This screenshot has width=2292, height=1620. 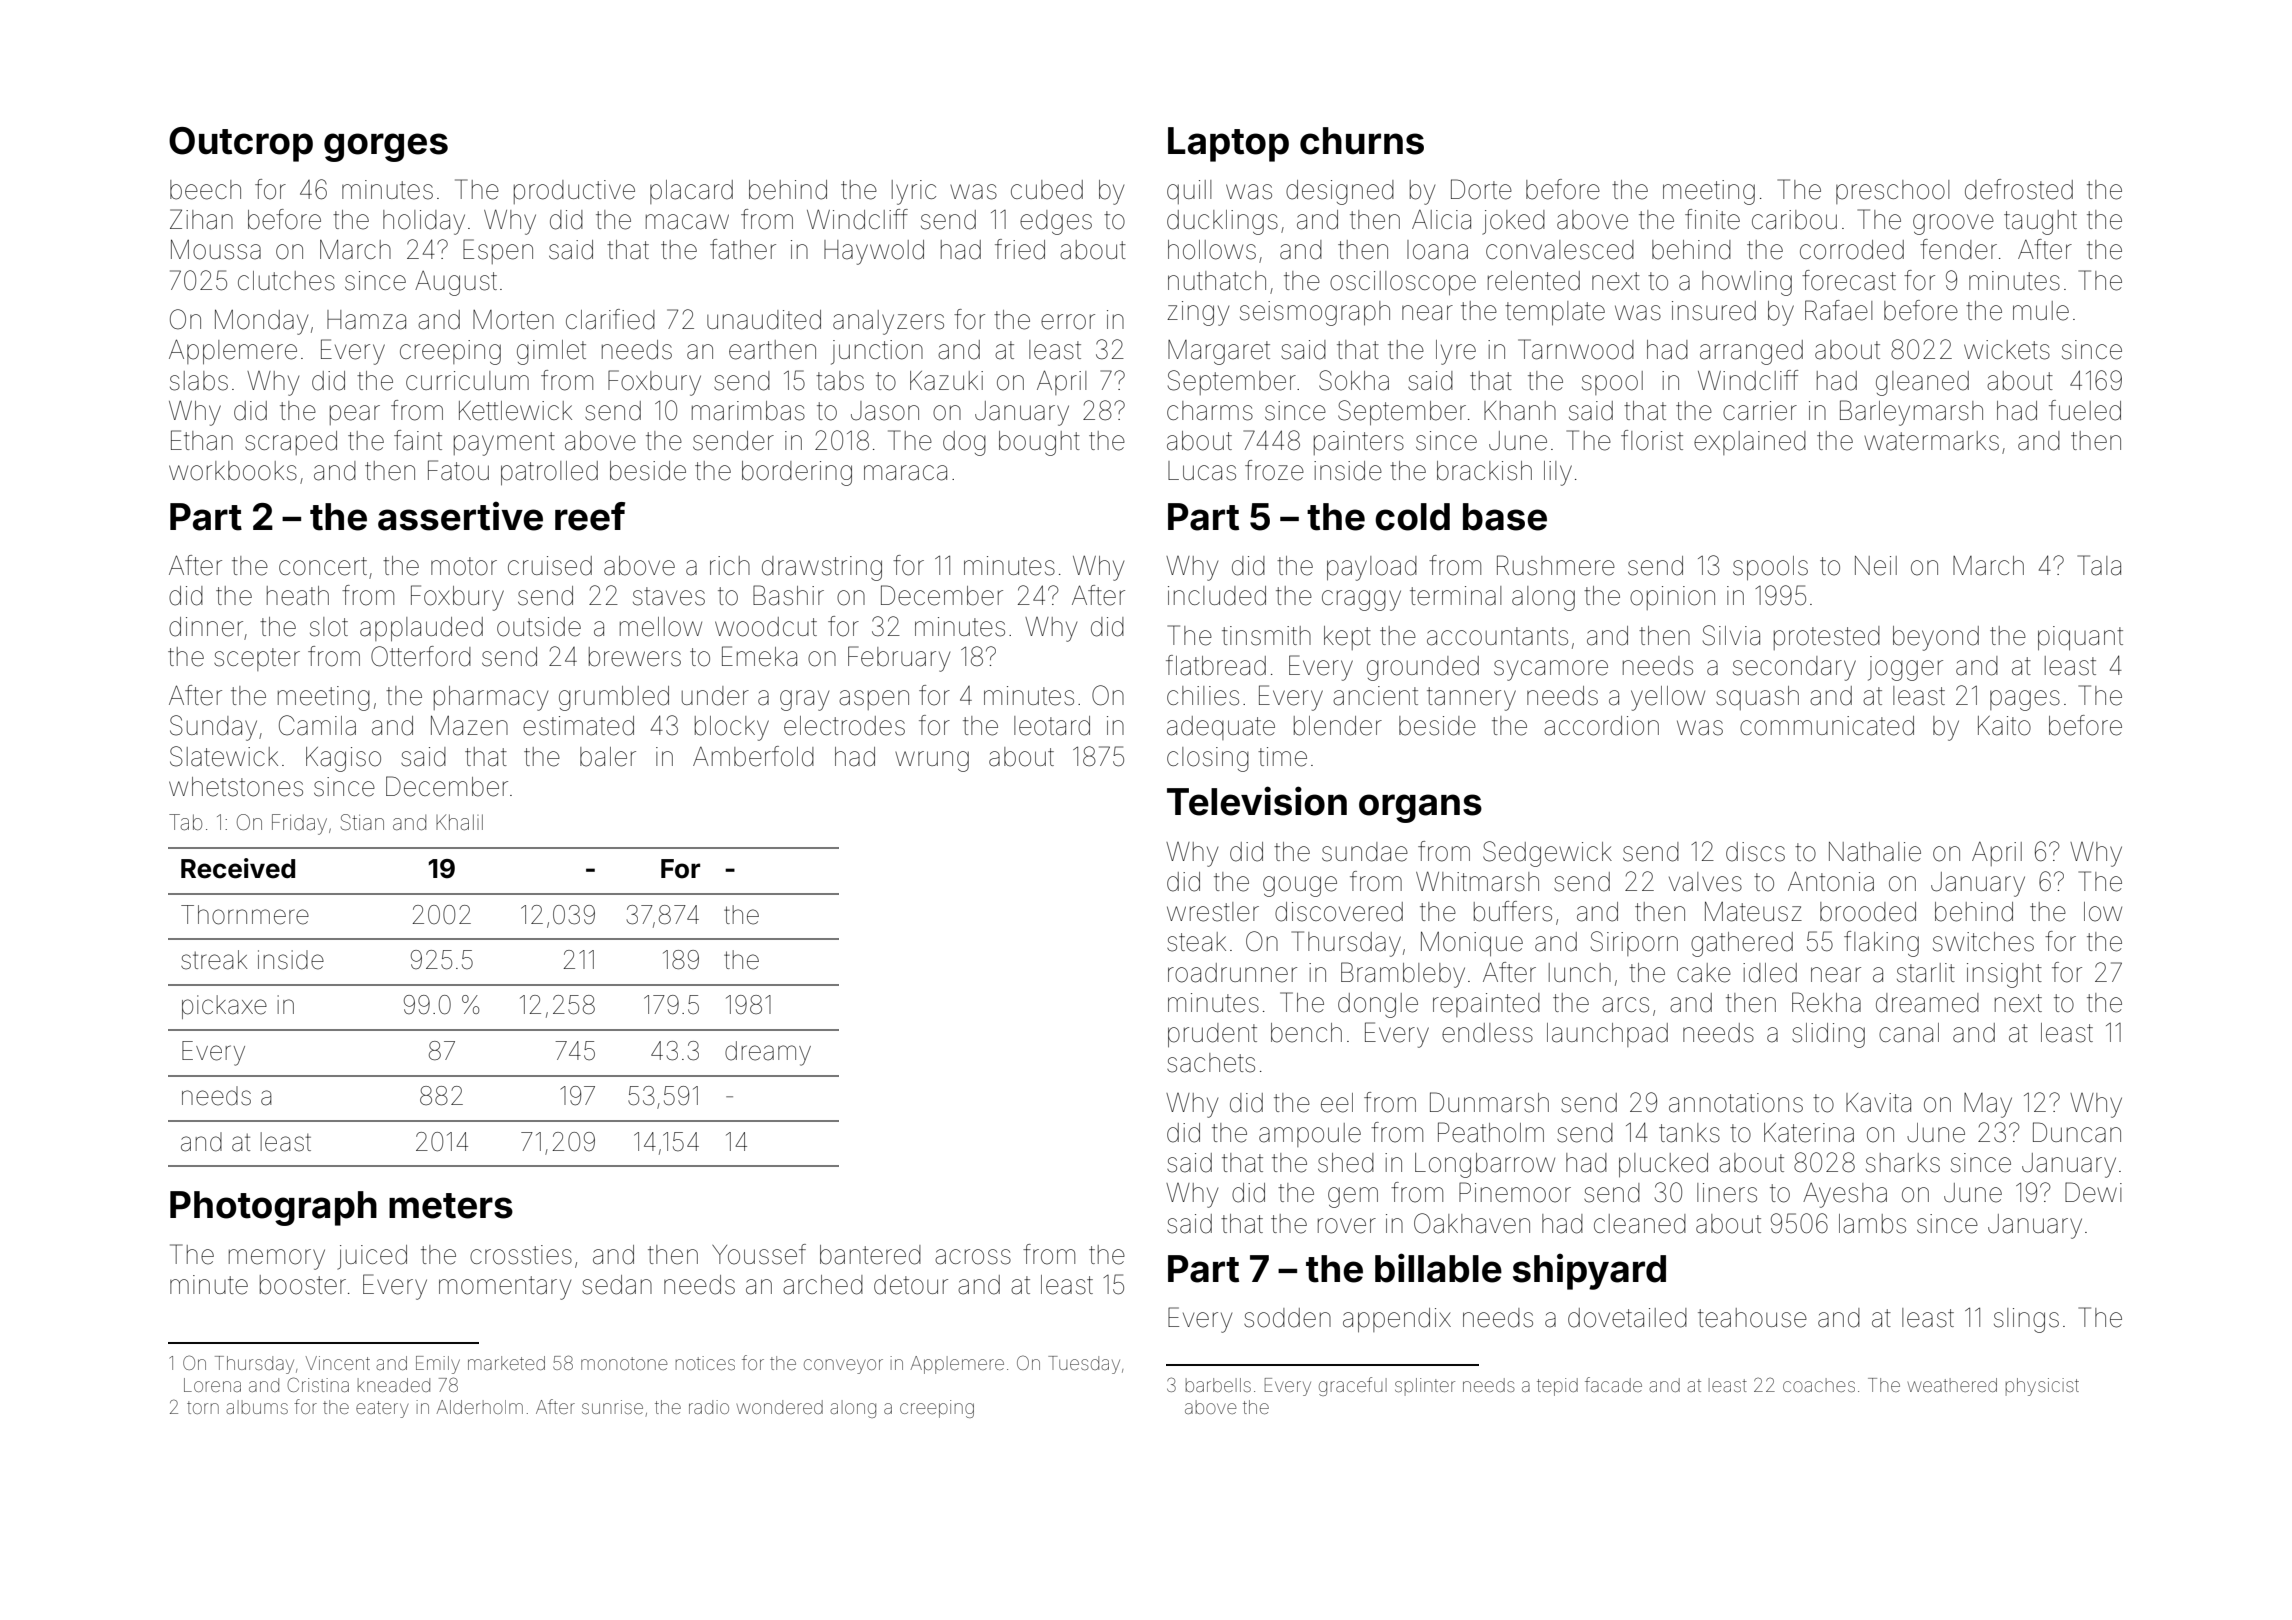 I want to click on wondered, so click(x=780, y=1407).
